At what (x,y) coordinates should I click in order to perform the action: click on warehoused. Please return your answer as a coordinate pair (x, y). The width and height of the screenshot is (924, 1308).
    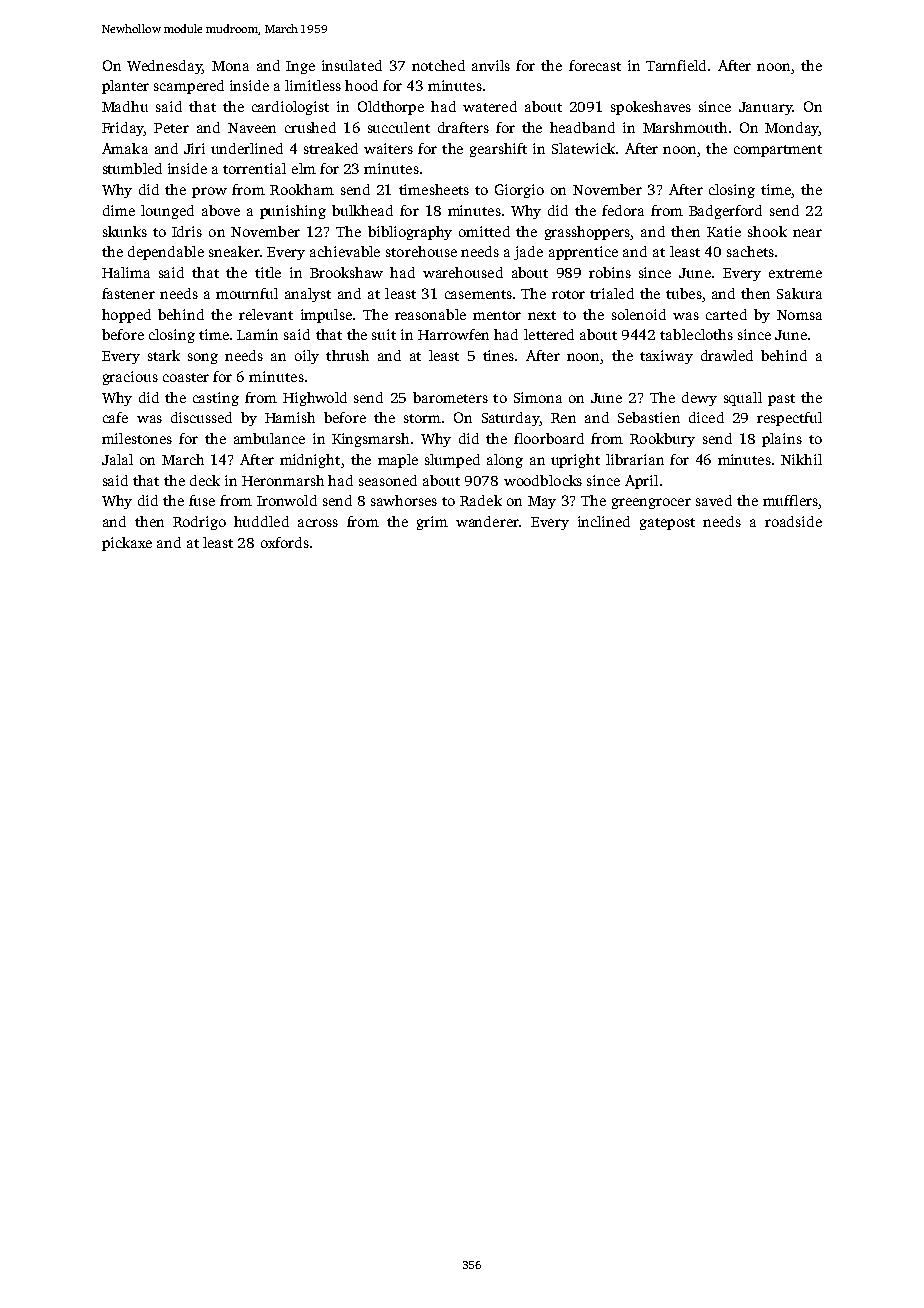
    Looking at the image, I should click on (463, 272).
